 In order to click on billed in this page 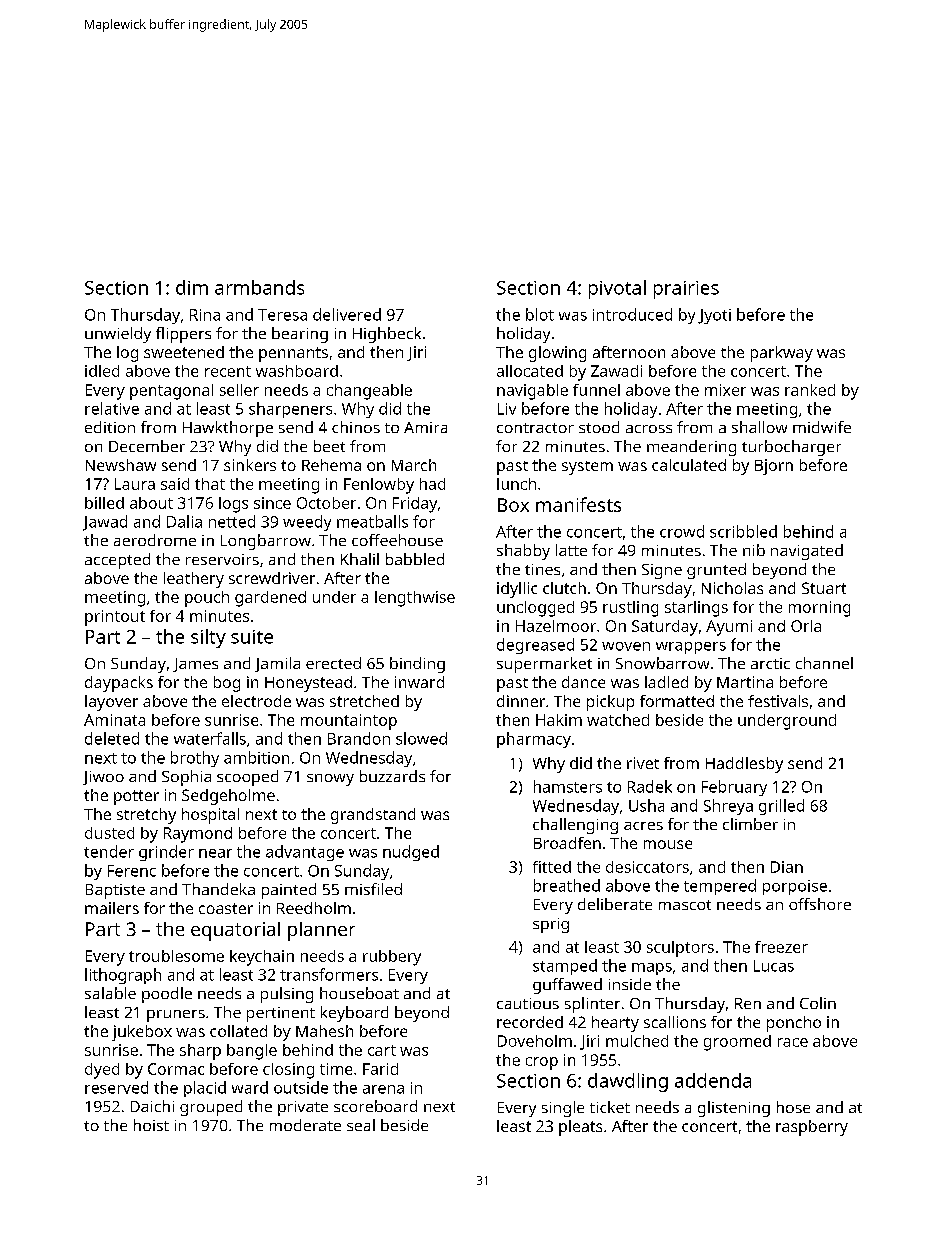, I will do `click(104, 503)`.
